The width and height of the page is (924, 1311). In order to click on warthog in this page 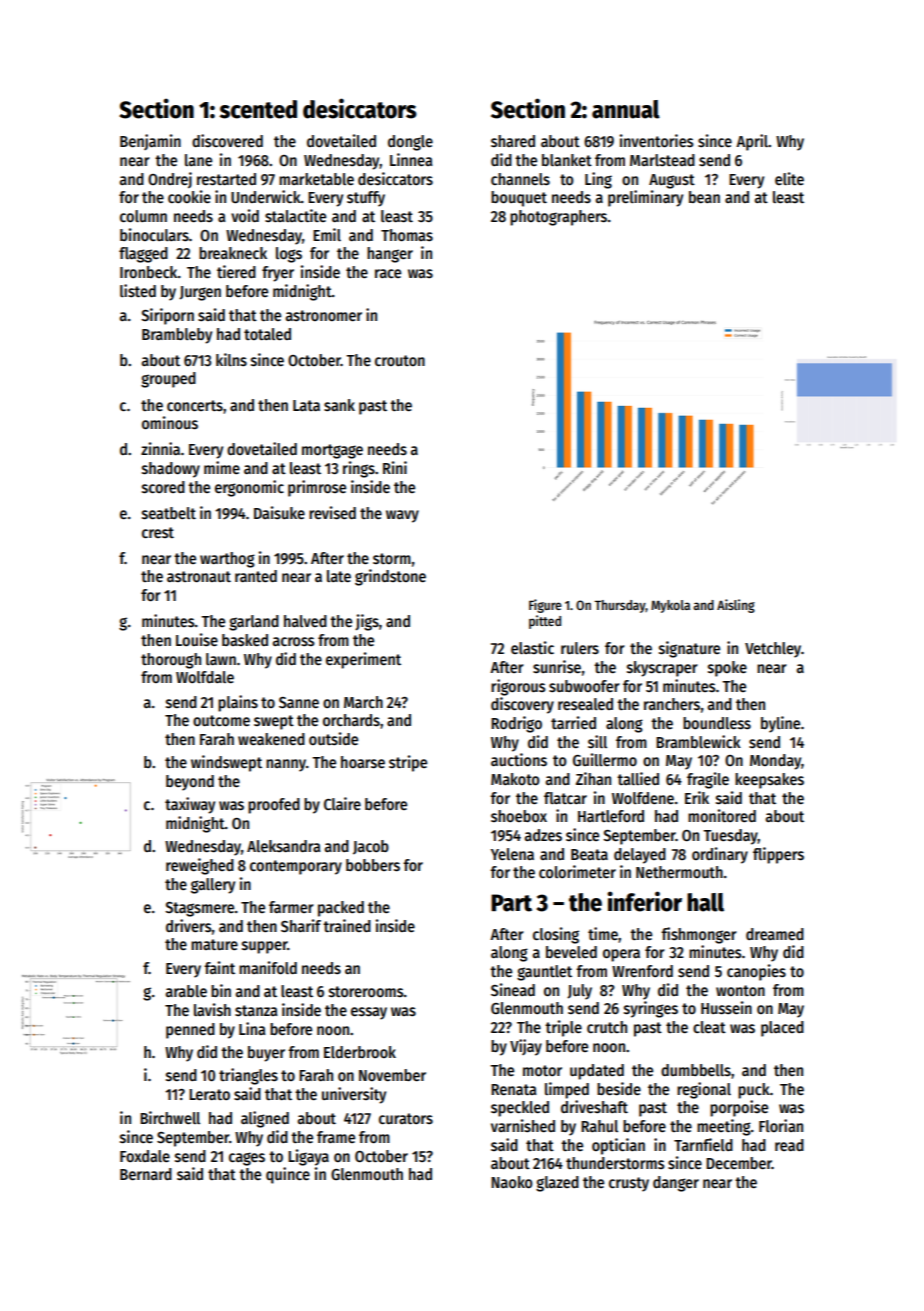, I will do `click(227, 560)`.
